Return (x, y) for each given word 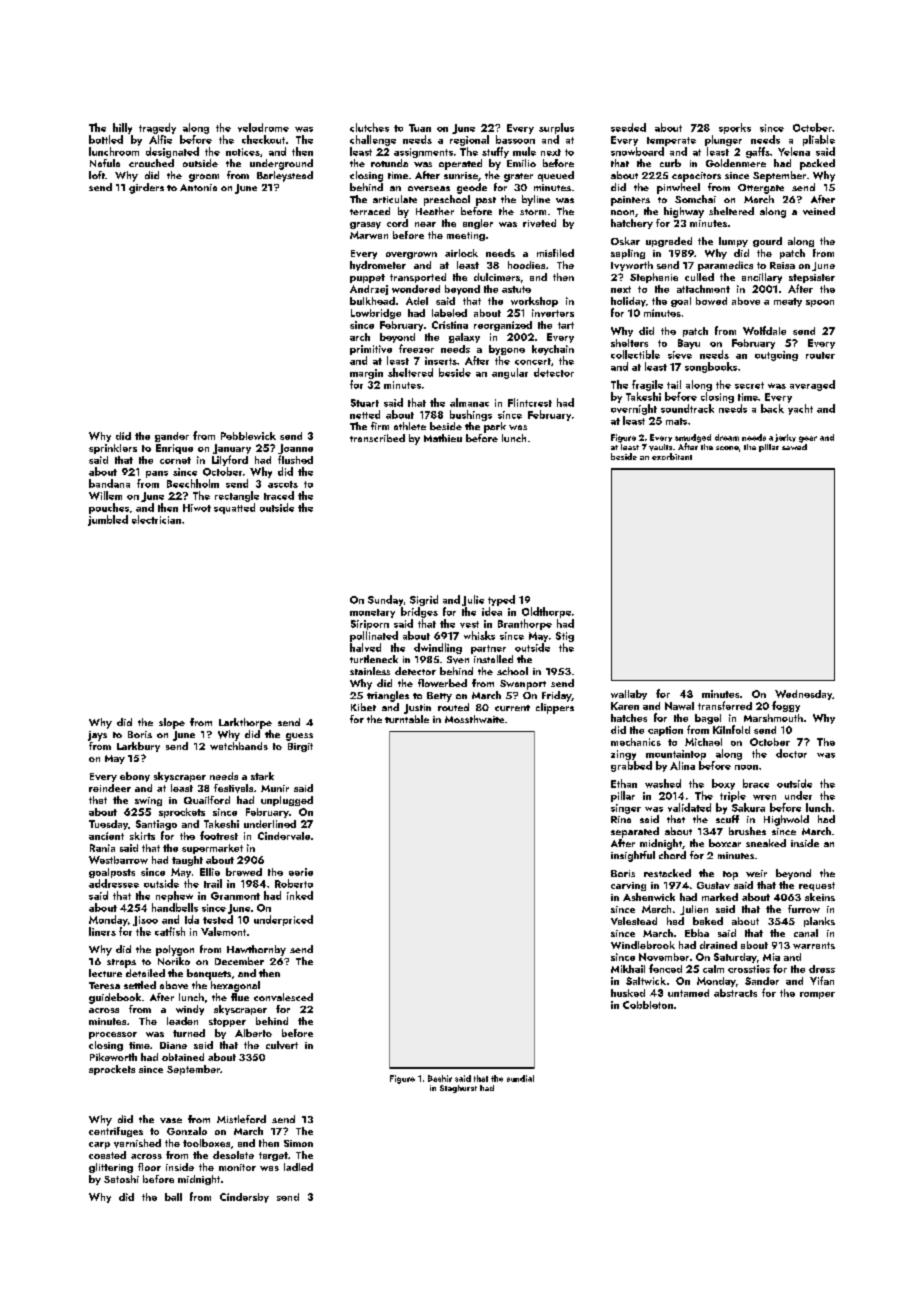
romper (817, 995)
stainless (370, 671)
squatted (234, 508)
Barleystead (285, 176)
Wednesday (803, 695)
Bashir (440, 1078)
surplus (556, 128)
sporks (735, 128)
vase (171, 1120)
